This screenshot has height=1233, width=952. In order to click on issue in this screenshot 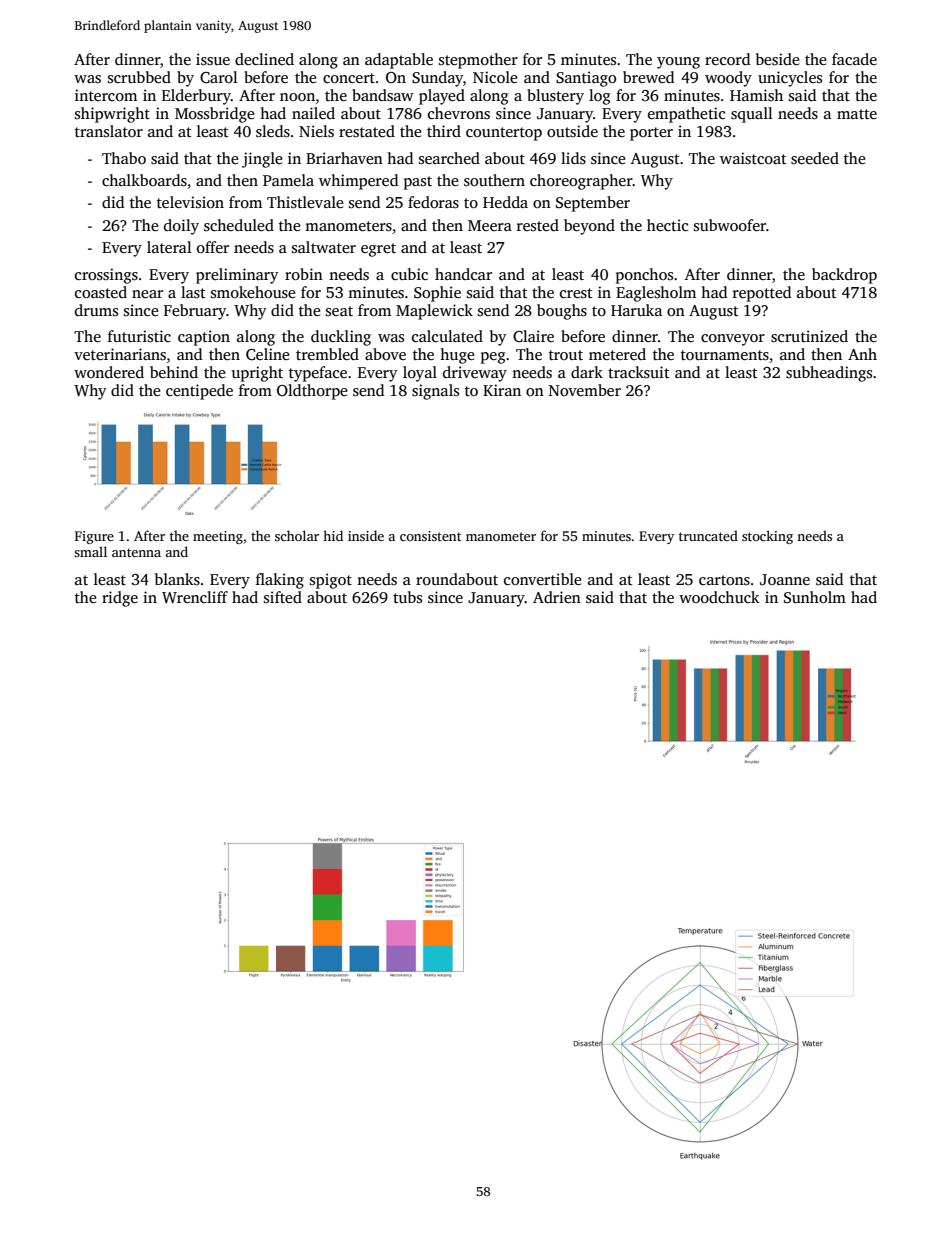, I will do `click(213, 59)`.
